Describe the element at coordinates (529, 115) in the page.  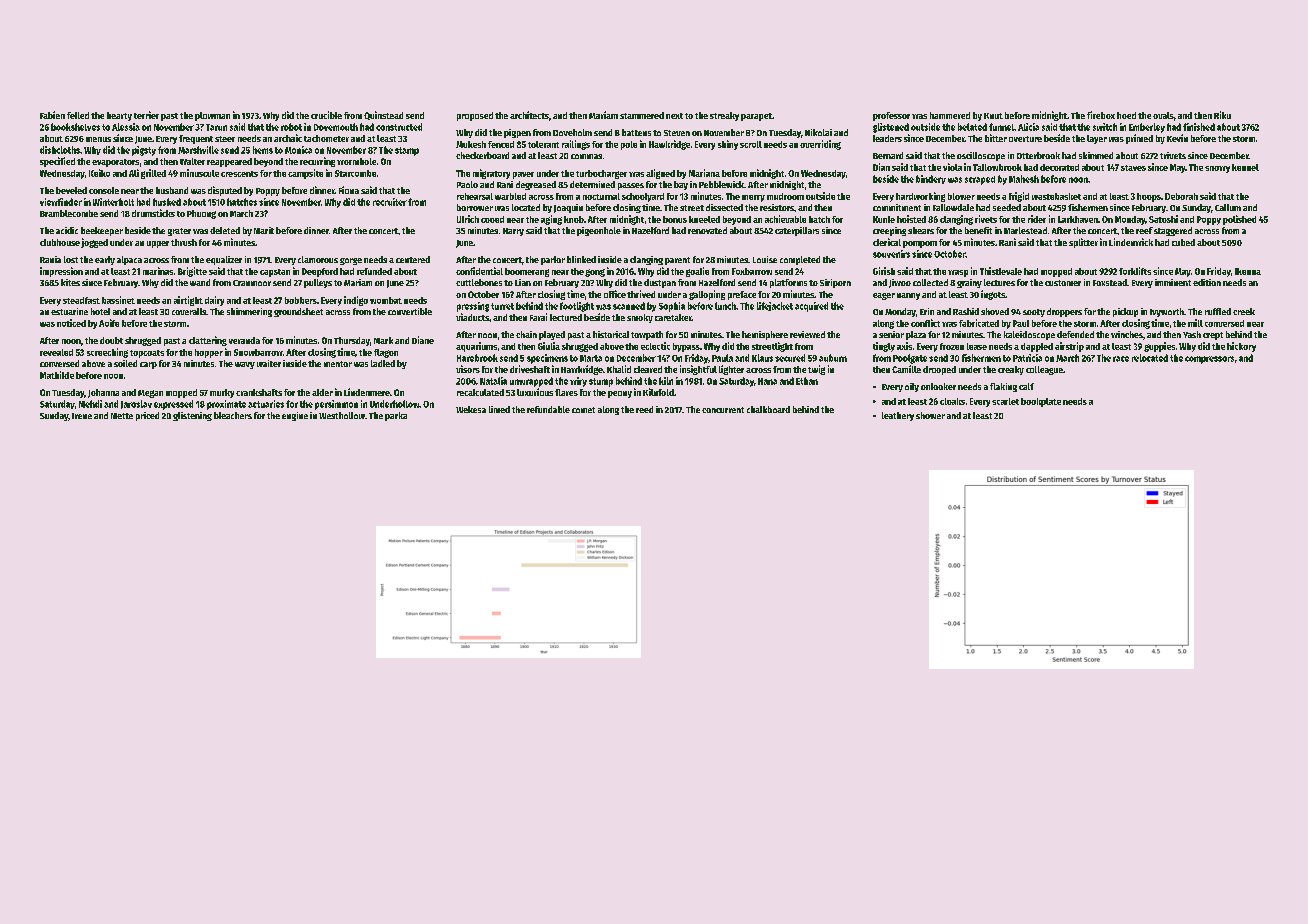
I see `architects` at that location.
